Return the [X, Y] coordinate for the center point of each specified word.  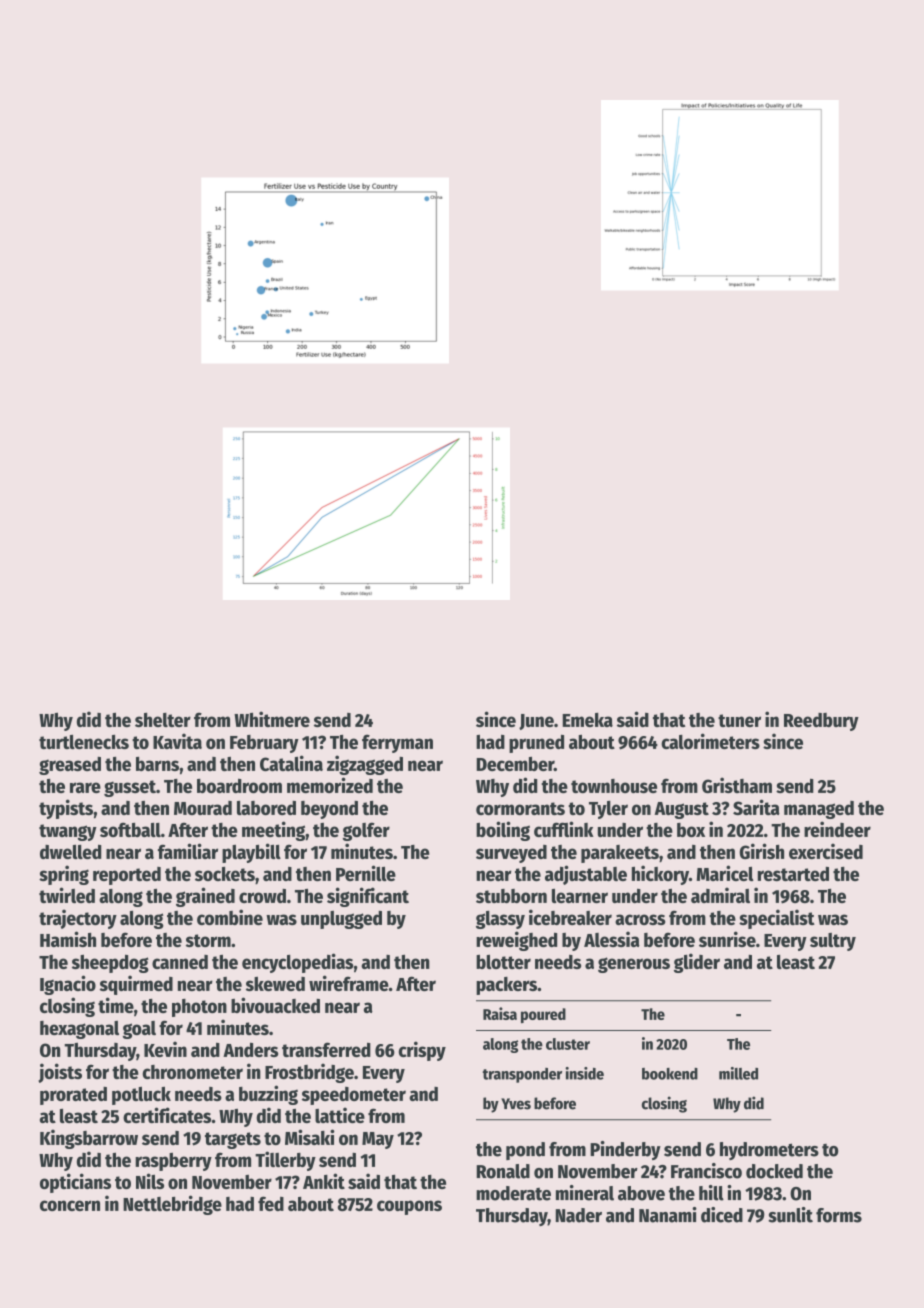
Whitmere [272, 719]
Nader [579, 1215]
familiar [188, 851]
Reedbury [821, 722]
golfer [366, 831]
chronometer [193, 1072]
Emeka [588, 720]
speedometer [354, 1096]
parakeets [620, 854]
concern [70, 1205]
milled [738, 1073]
